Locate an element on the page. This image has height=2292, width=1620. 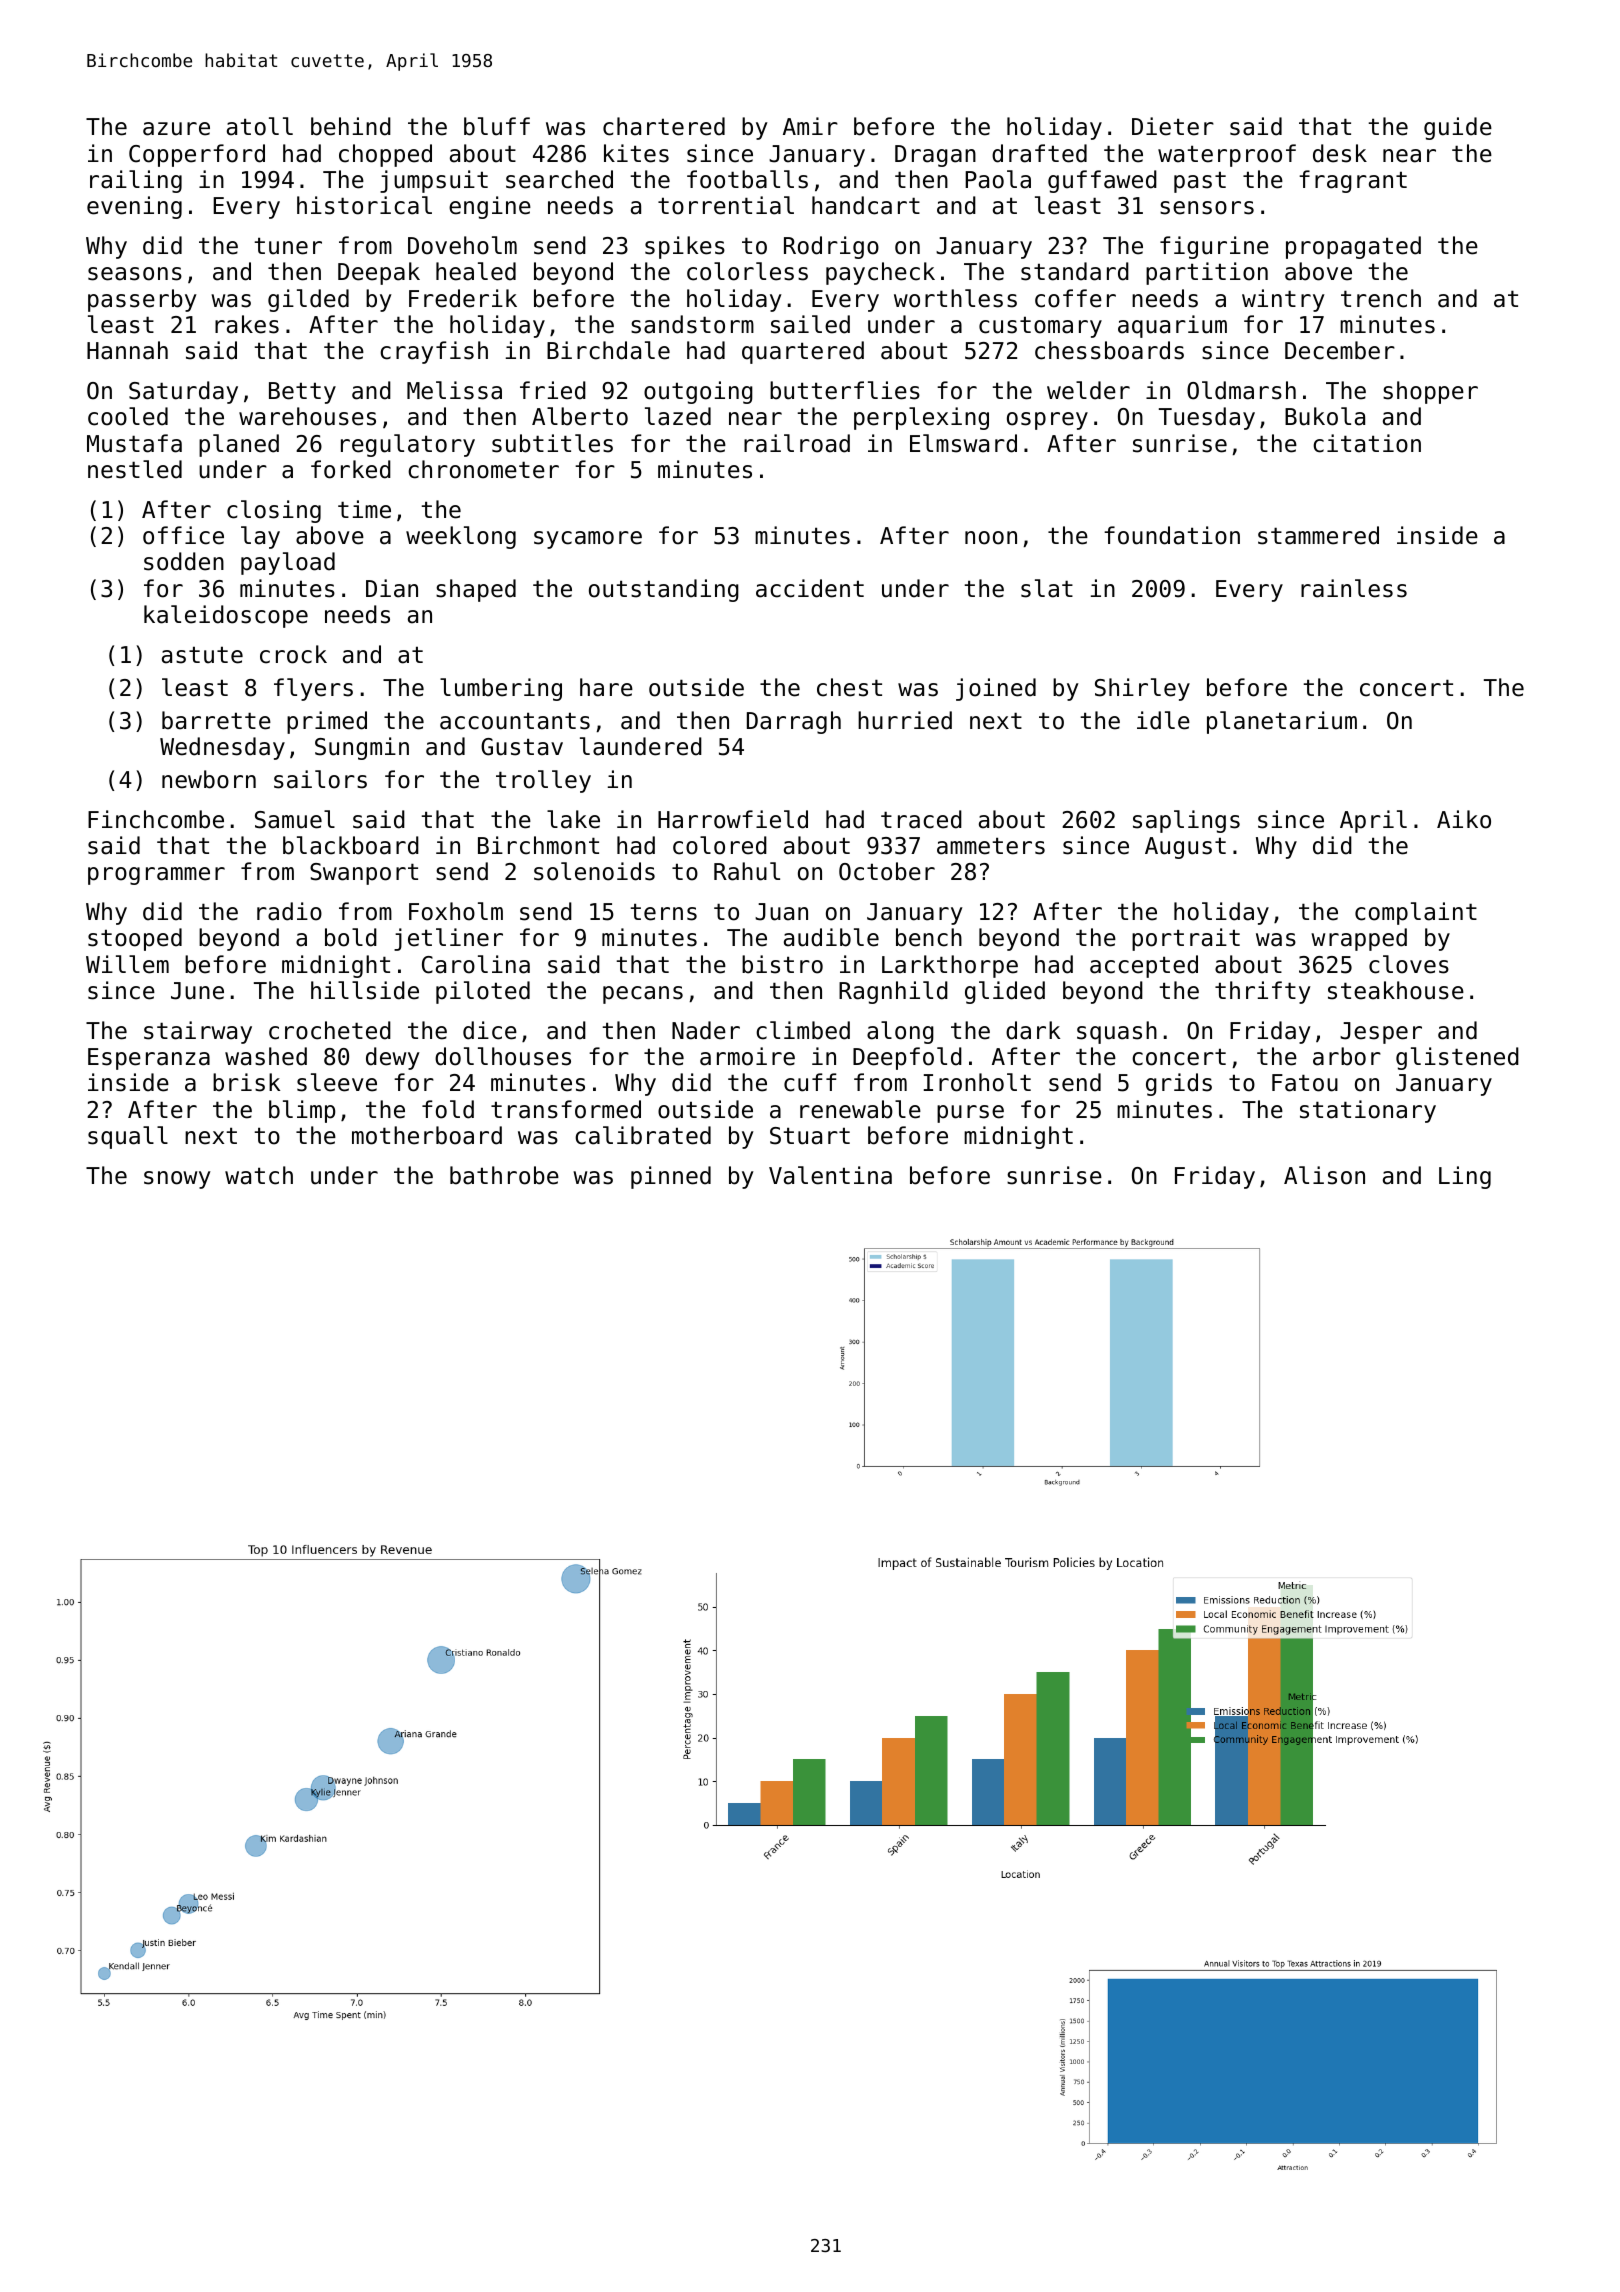
snowy is located at coordinates (177, 1180).
